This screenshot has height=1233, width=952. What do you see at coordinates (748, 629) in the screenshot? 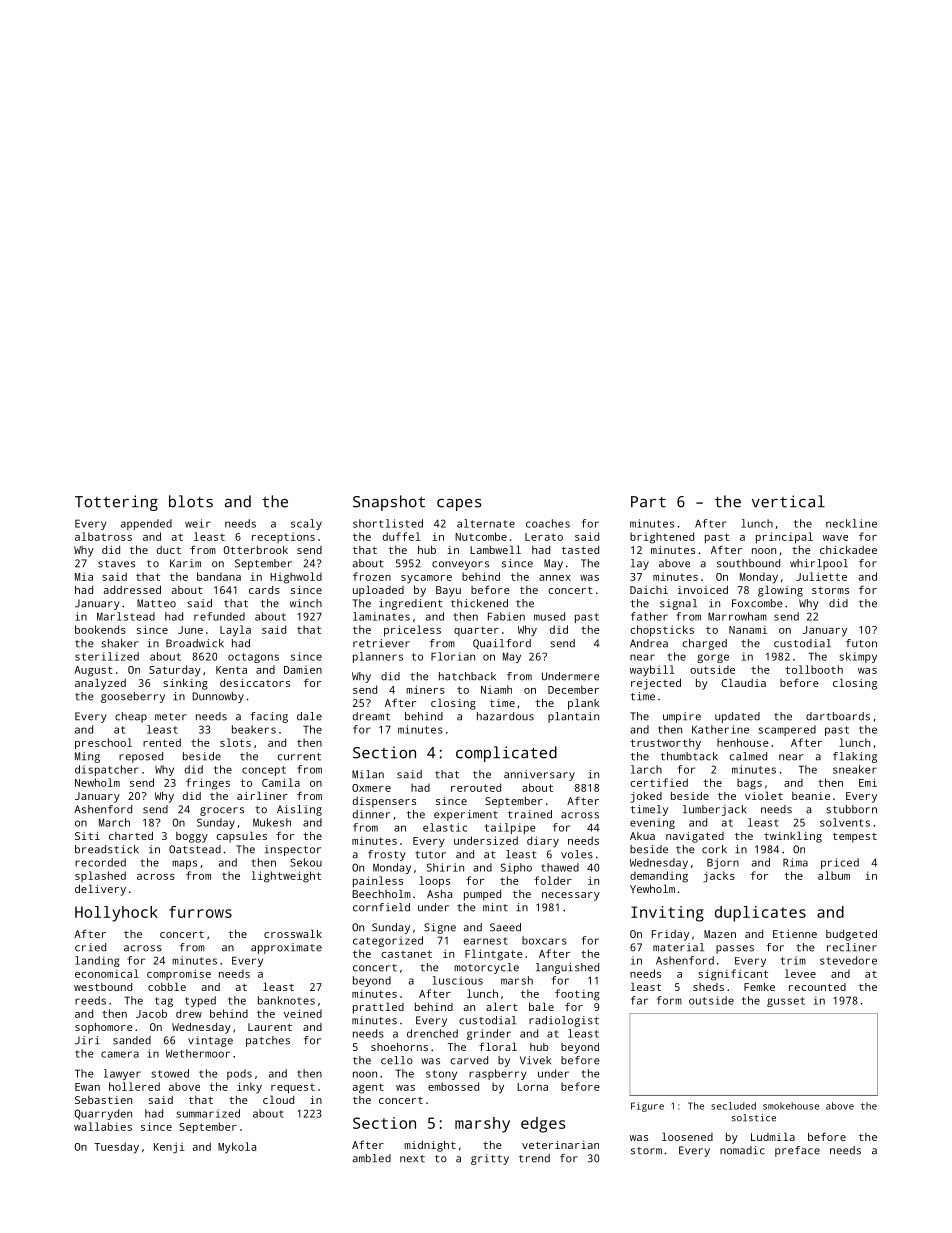
I see `Nanami` at bounding box center [748, 629].
